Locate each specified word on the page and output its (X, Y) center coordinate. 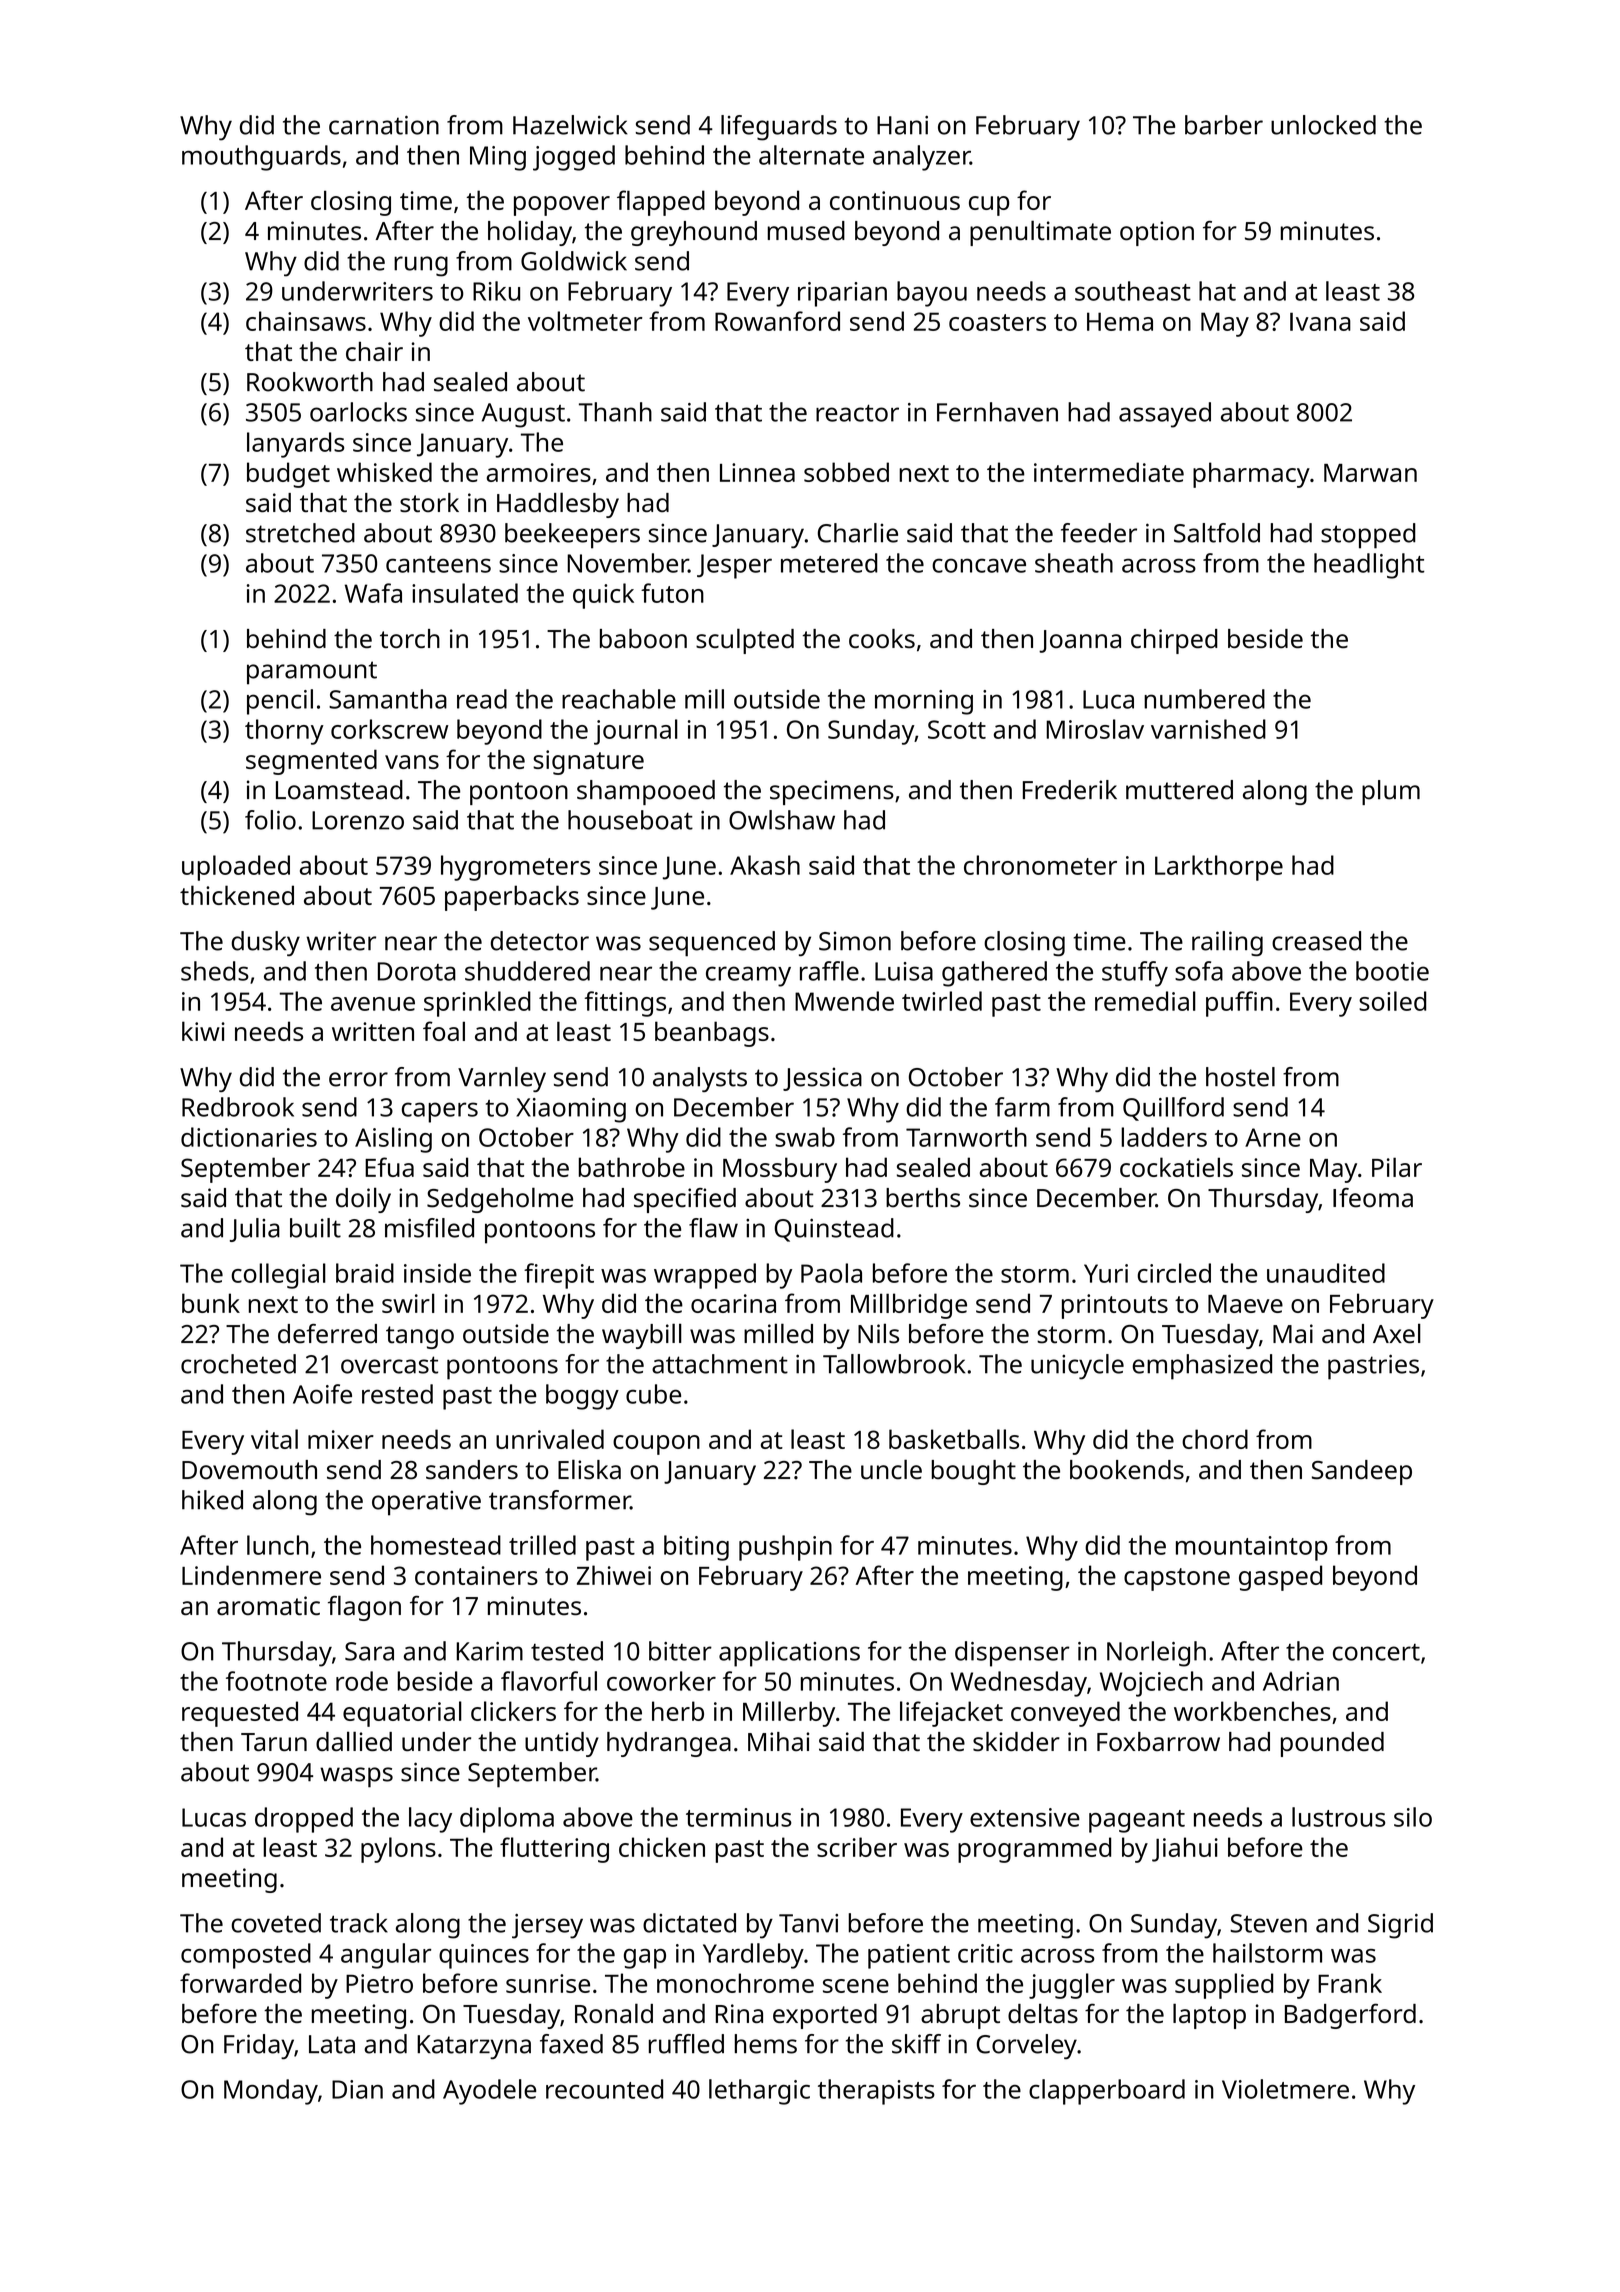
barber (1224, 125)
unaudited (1326, 1273)
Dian (357, 2089)
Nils (878, 1333)
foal (444, 1031)
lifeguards (779, 128)
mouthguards (261, 158)
